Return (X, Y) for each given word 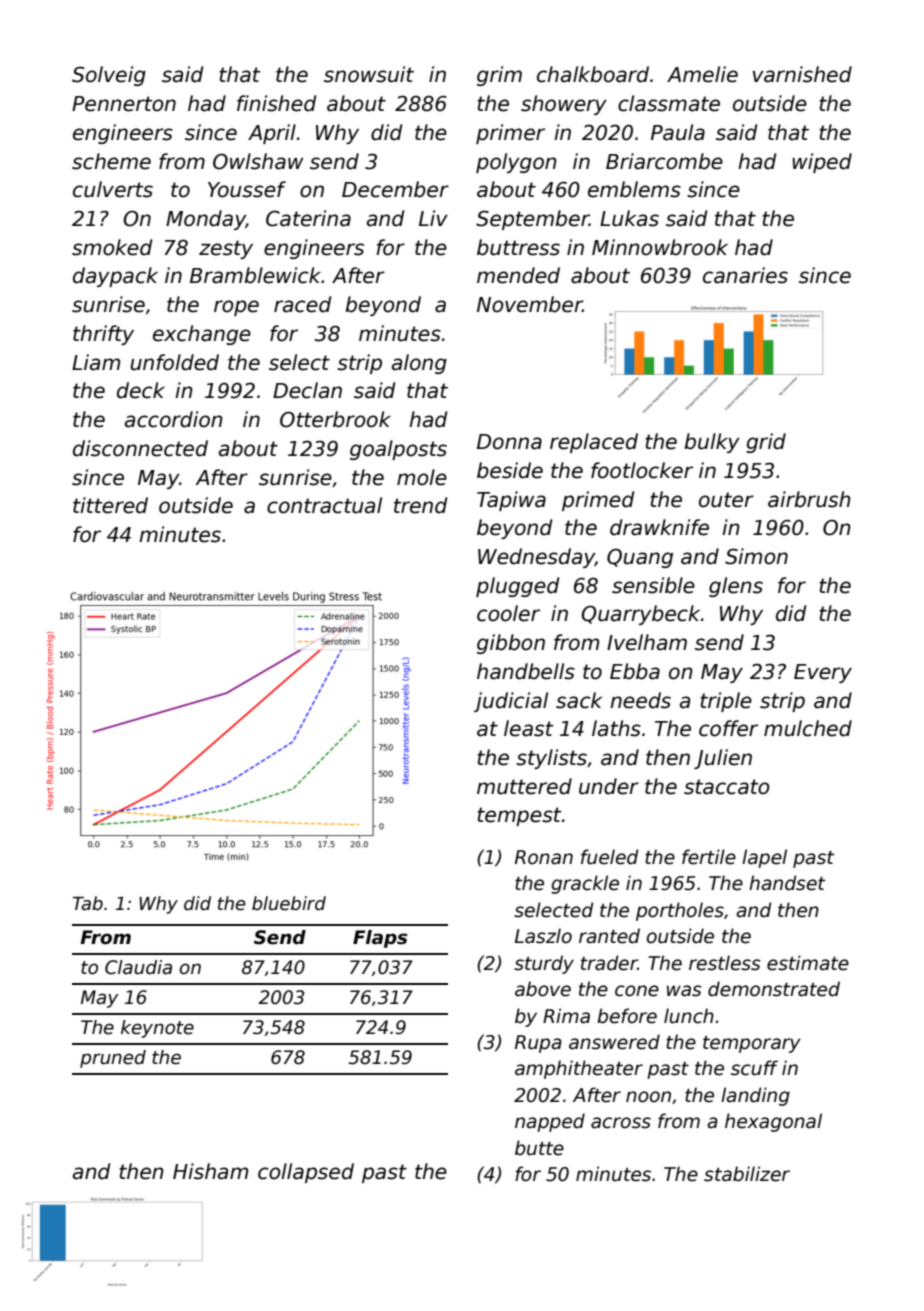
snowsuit (369, 74)
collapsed (306, 1173)
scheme (111, 161)
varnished (802, 74)
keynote (157, 1029)
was (684, 991)
